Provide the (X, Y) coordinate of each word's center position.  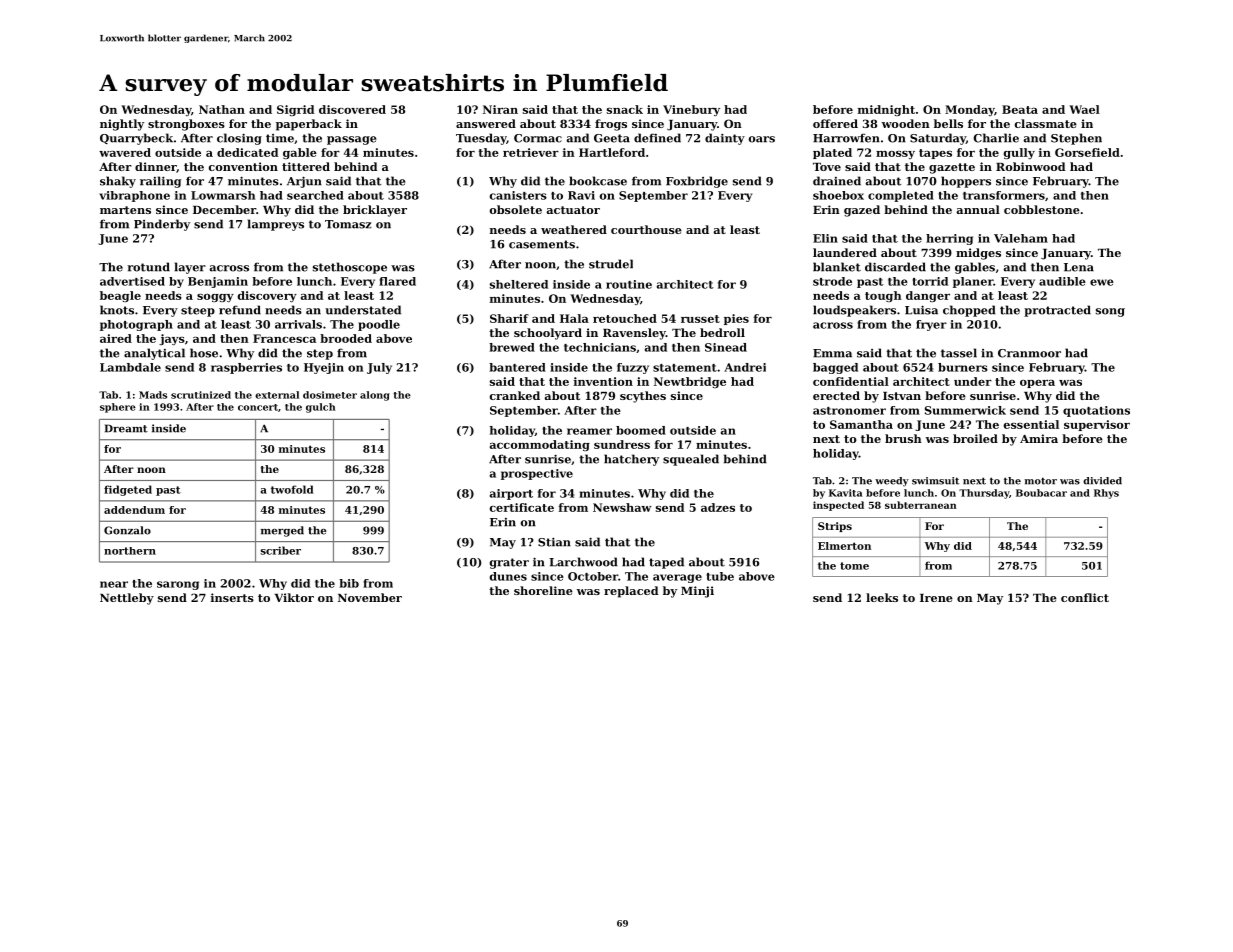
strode (832, 281)
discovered (352, 109)
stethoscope (350, 268)
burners (963, 367)
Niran (500, 109)
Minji (697, 592)
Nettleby (127, 599)
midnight (886, 110)
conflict (1085, 597)
